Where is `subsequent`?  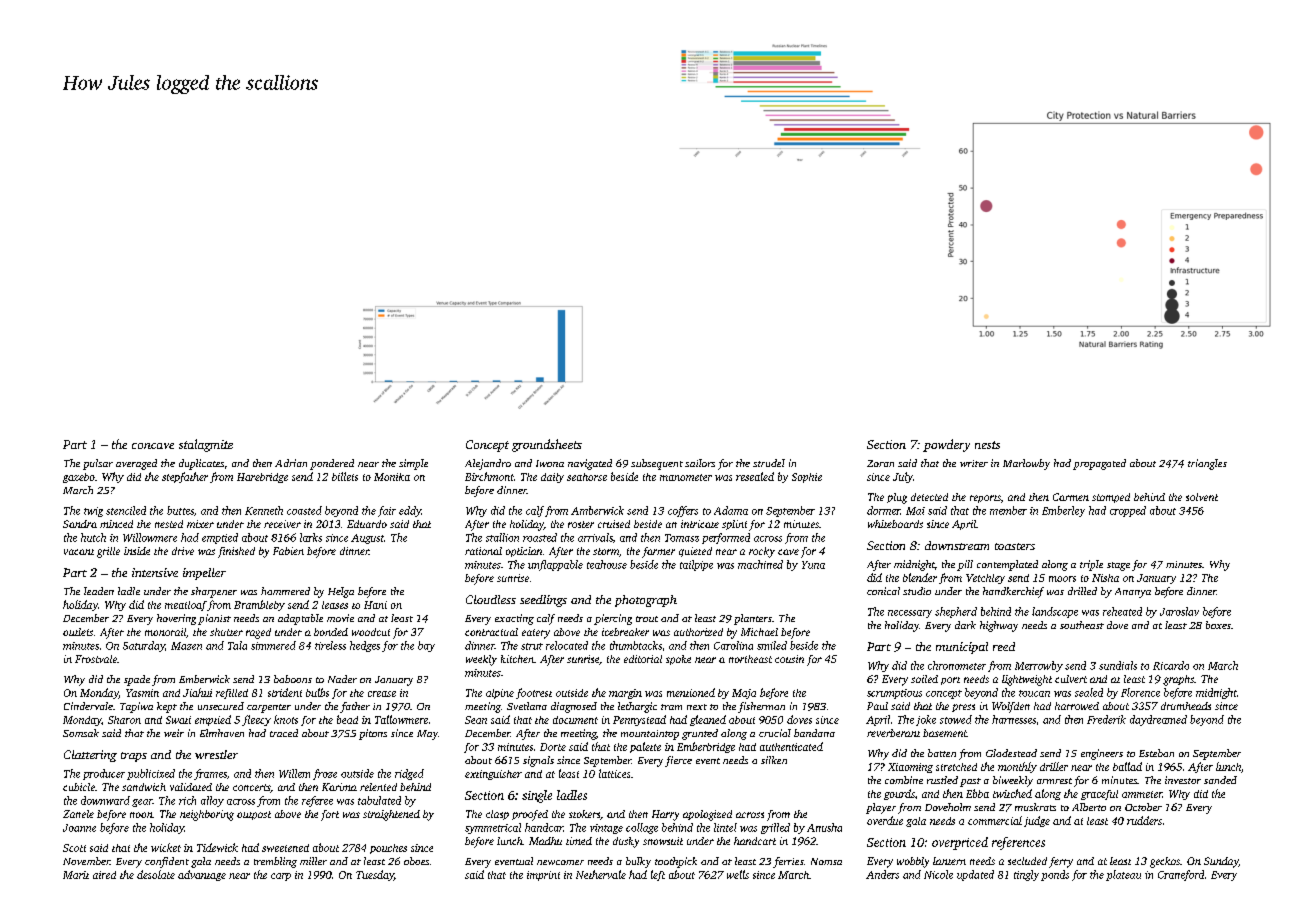 subsequent is located at coordinates (657, 464).
